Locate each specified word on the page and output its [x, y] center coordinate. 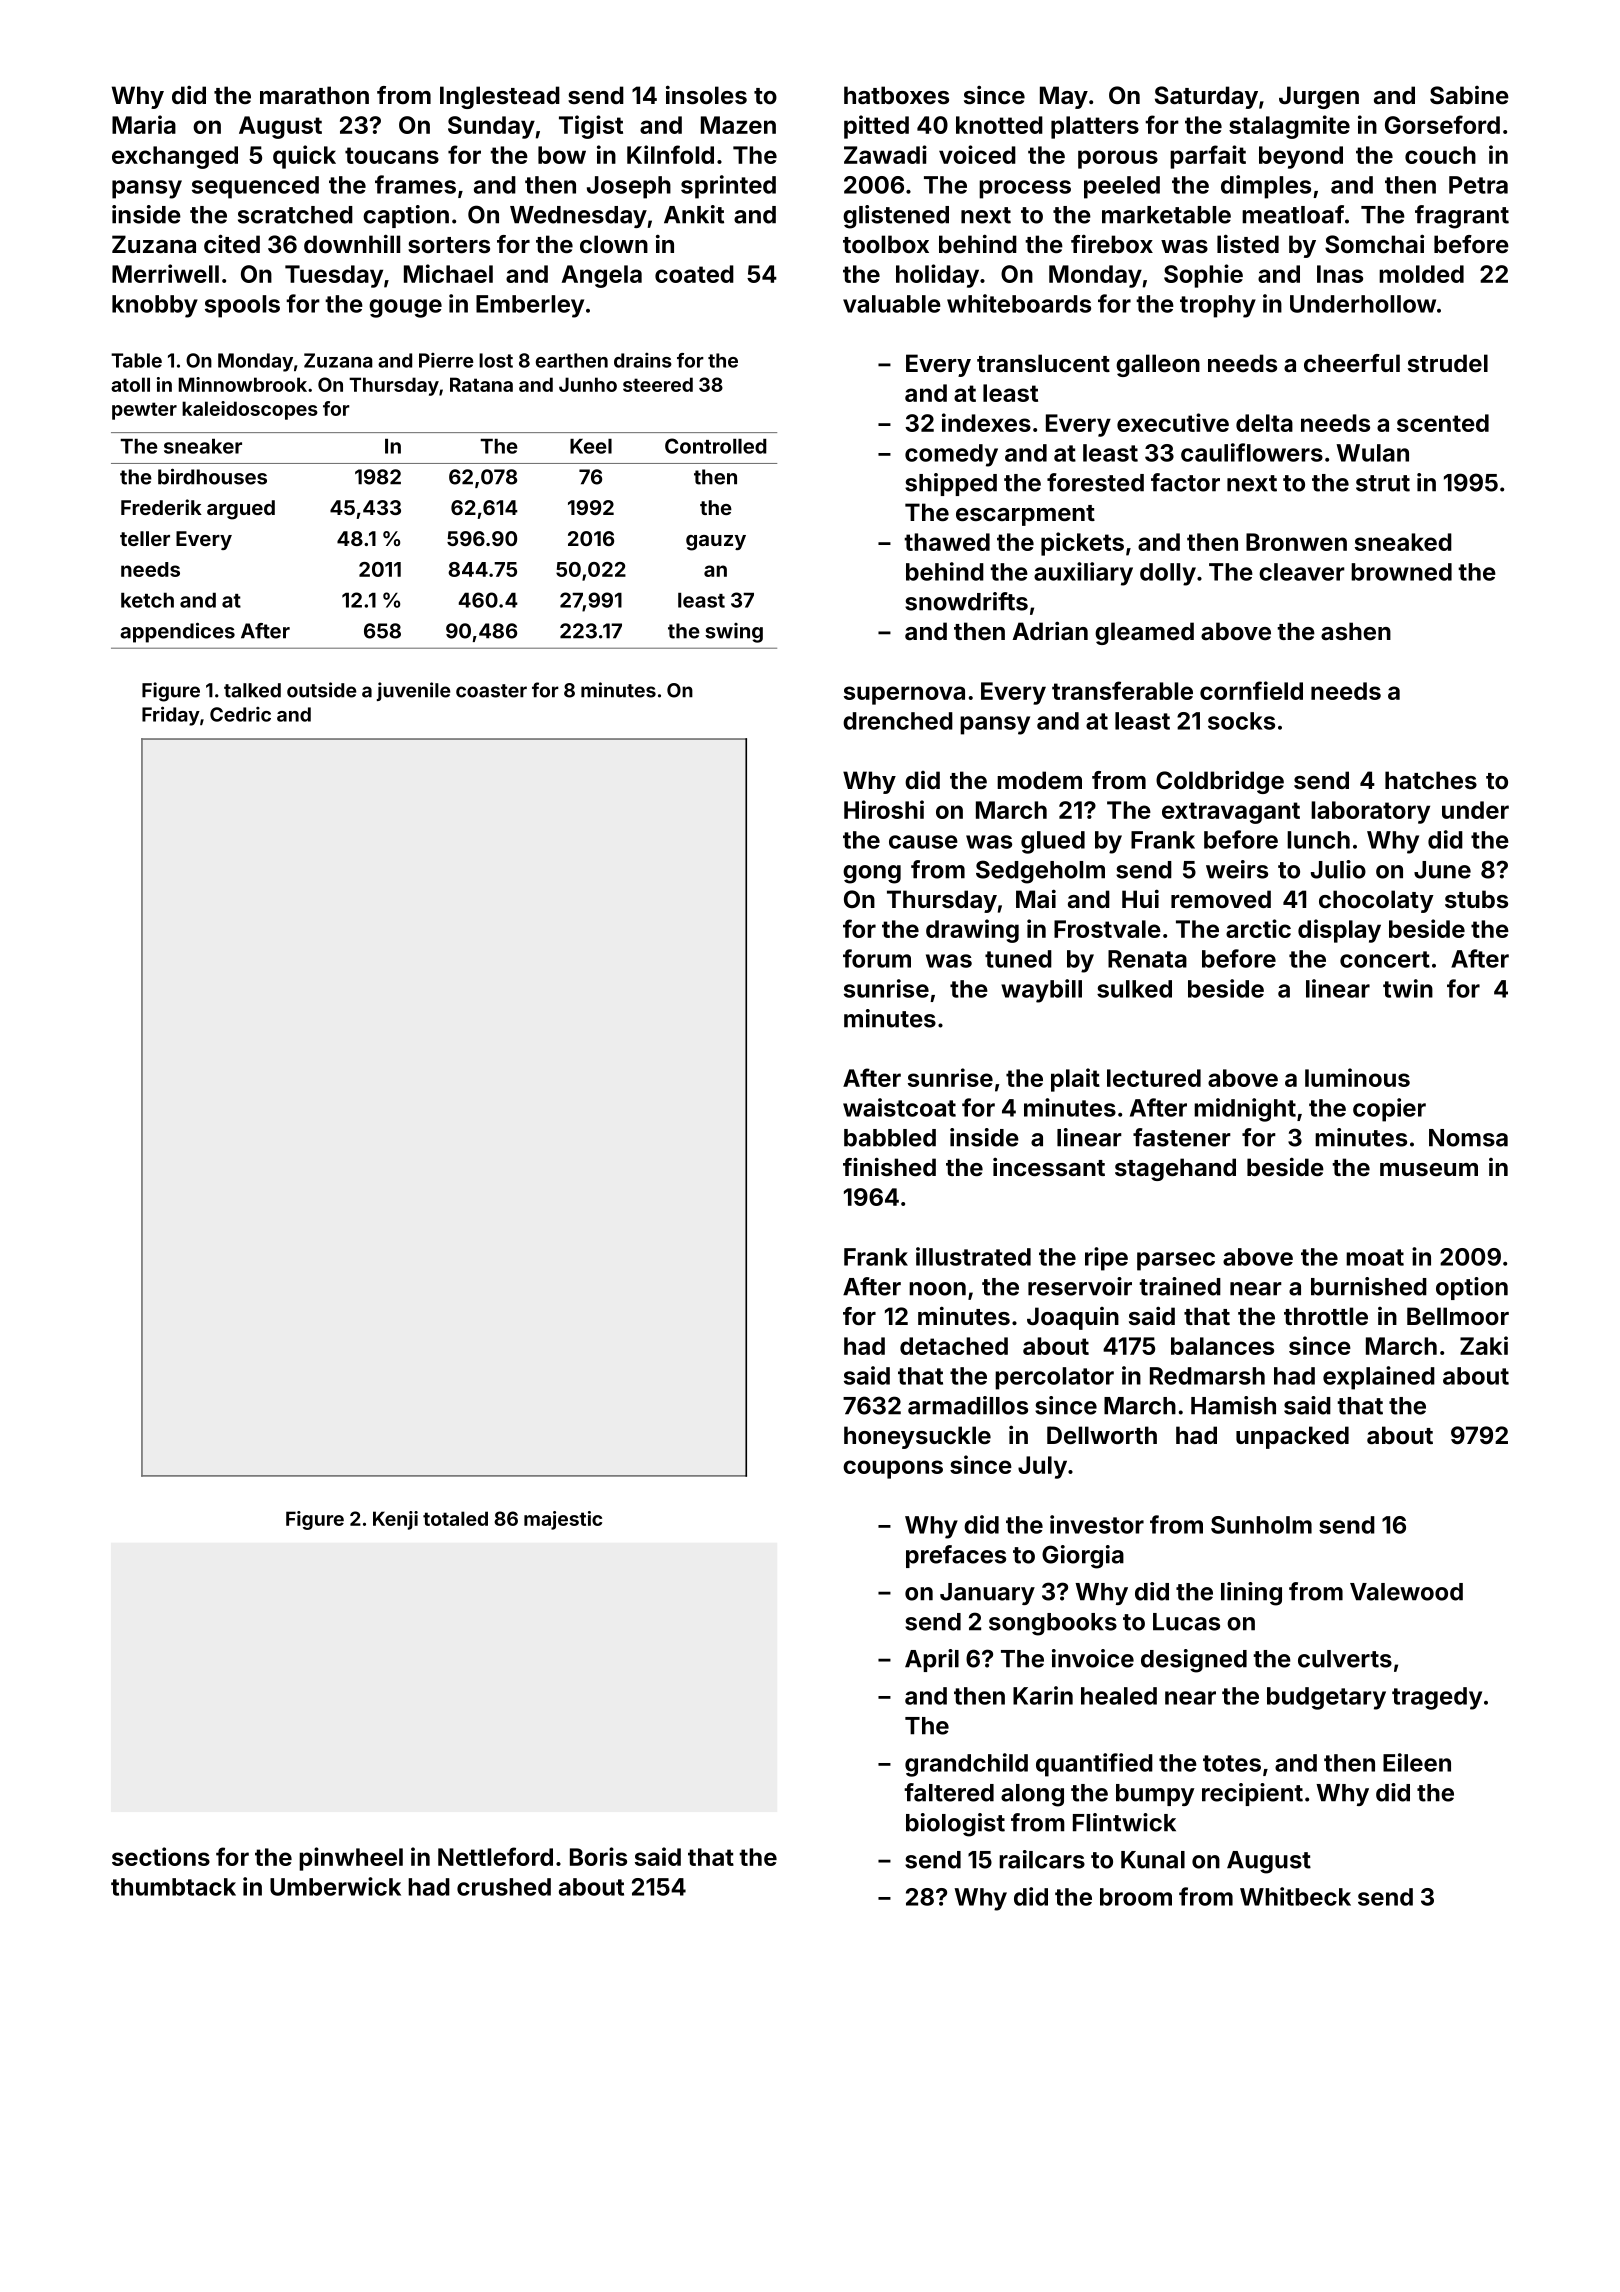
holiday [937, 276]
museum [1429, 1169]
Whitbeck [1295, 1896]
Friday [171, 716]
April [932, 1660]
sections [161, 1856]
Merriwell [165, 273]
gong [872, 874]
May [1064, 97]
